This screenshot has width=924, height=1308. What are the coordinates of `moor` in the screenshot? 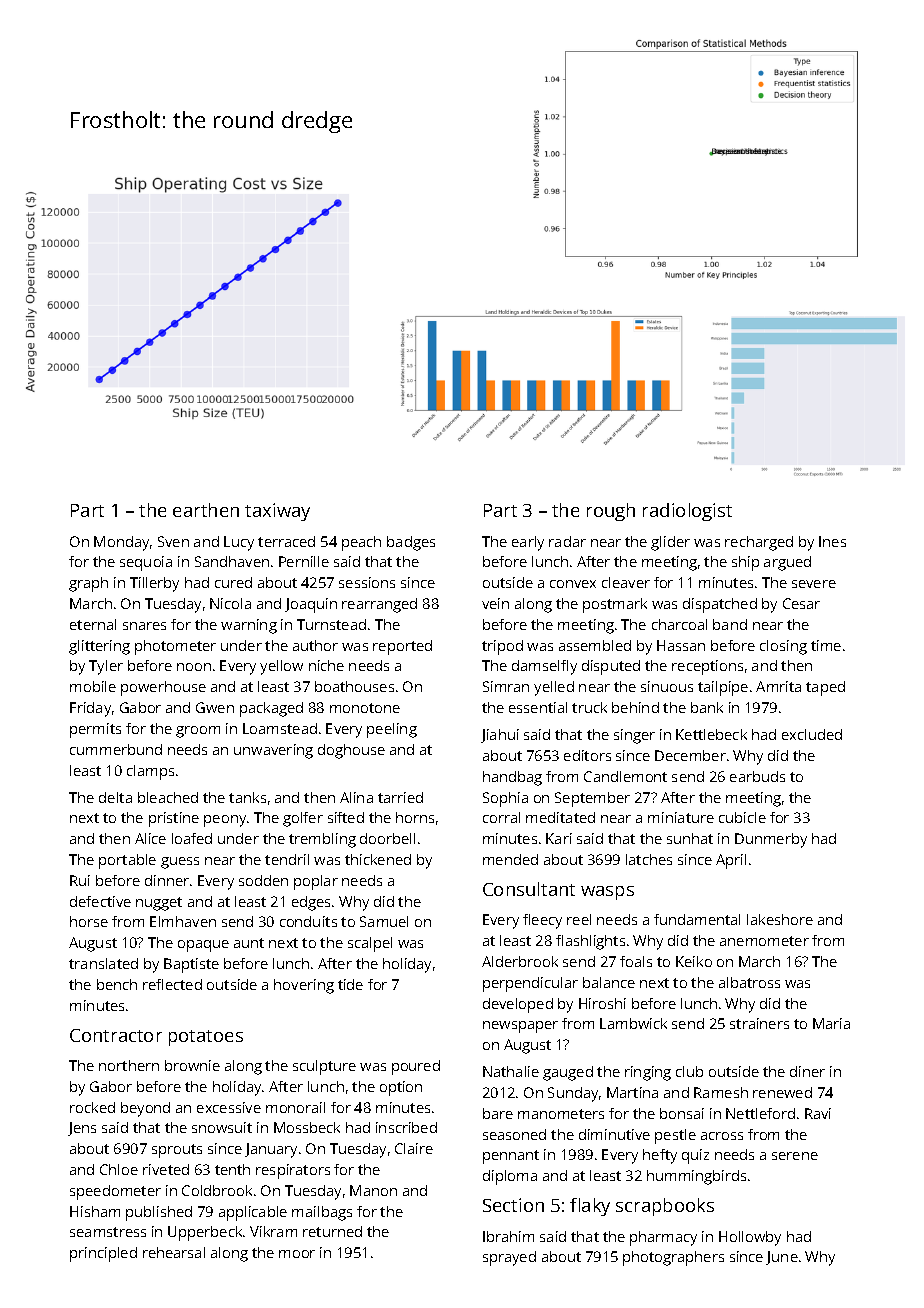 It's located at (297, 1254).
